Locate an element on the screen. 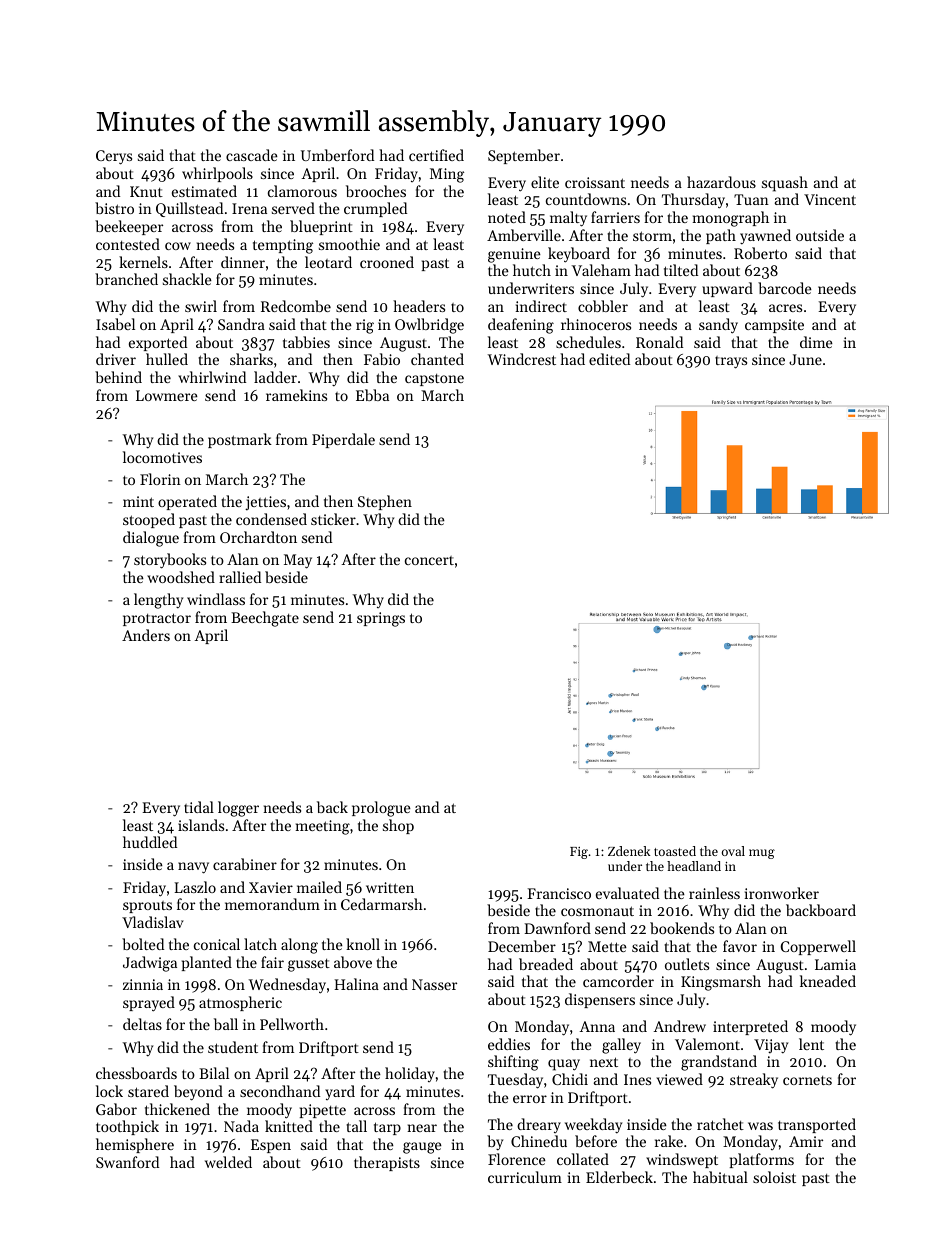 The width and height of the screenshot is (952, 1233). logger is located at coordinates (238, 809).
